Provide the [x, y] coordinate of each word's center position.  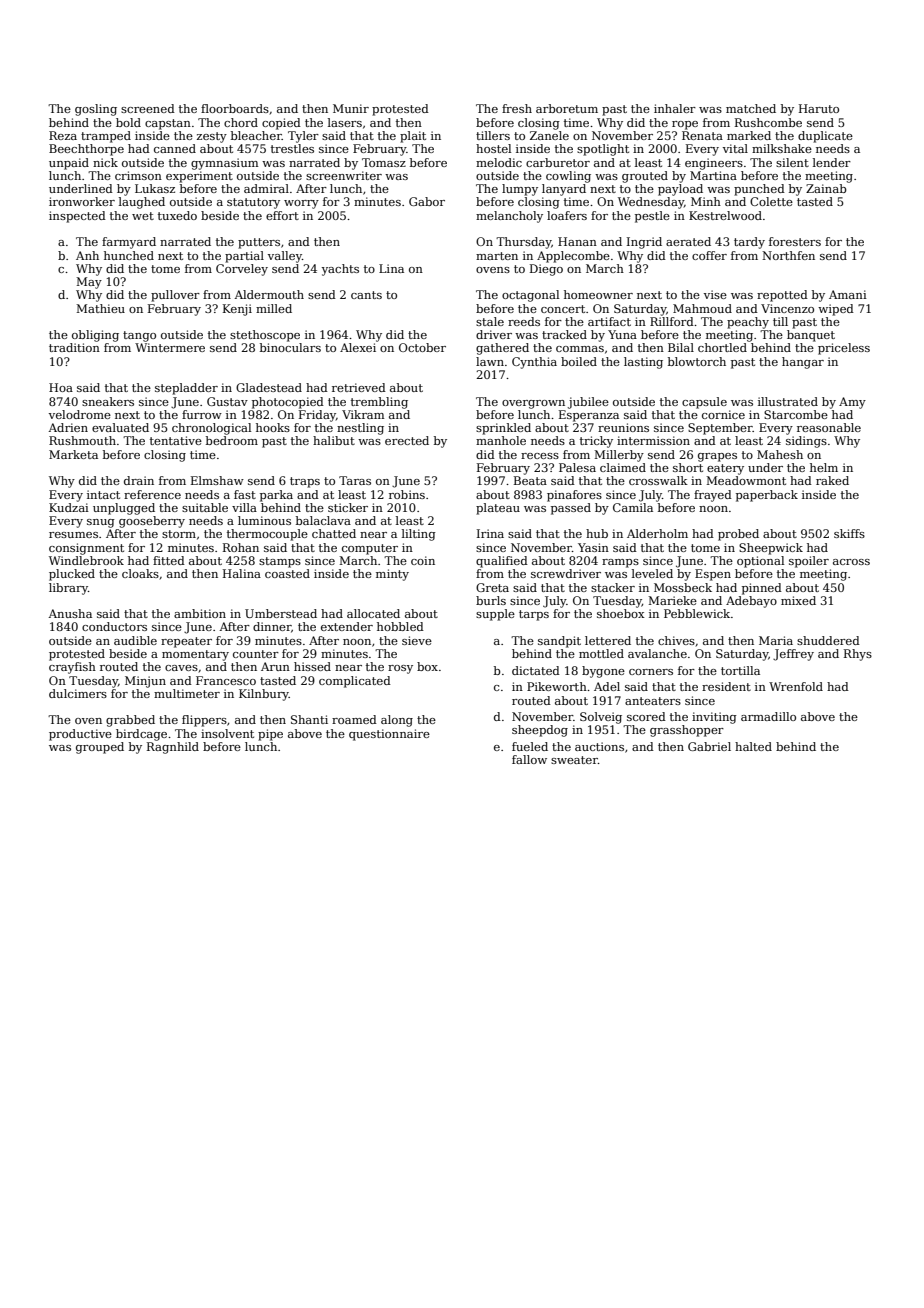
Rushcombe [768, 122]
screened [148, 108]
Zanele [549, 135]
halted [753, 746]
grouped [100, 748]
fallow [529, 759]
